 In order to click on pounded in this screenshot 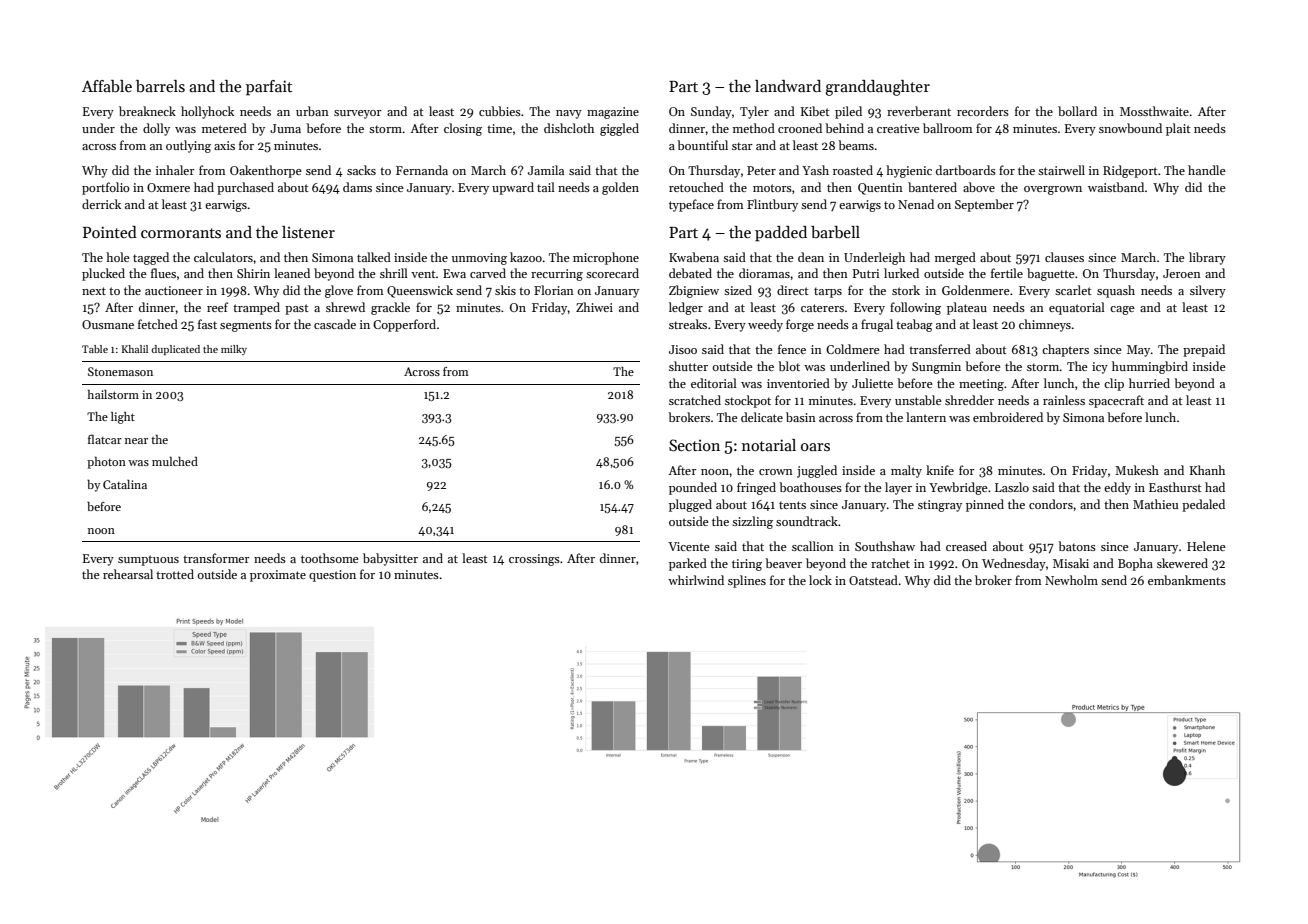, I will do `click(693, 488)`.
